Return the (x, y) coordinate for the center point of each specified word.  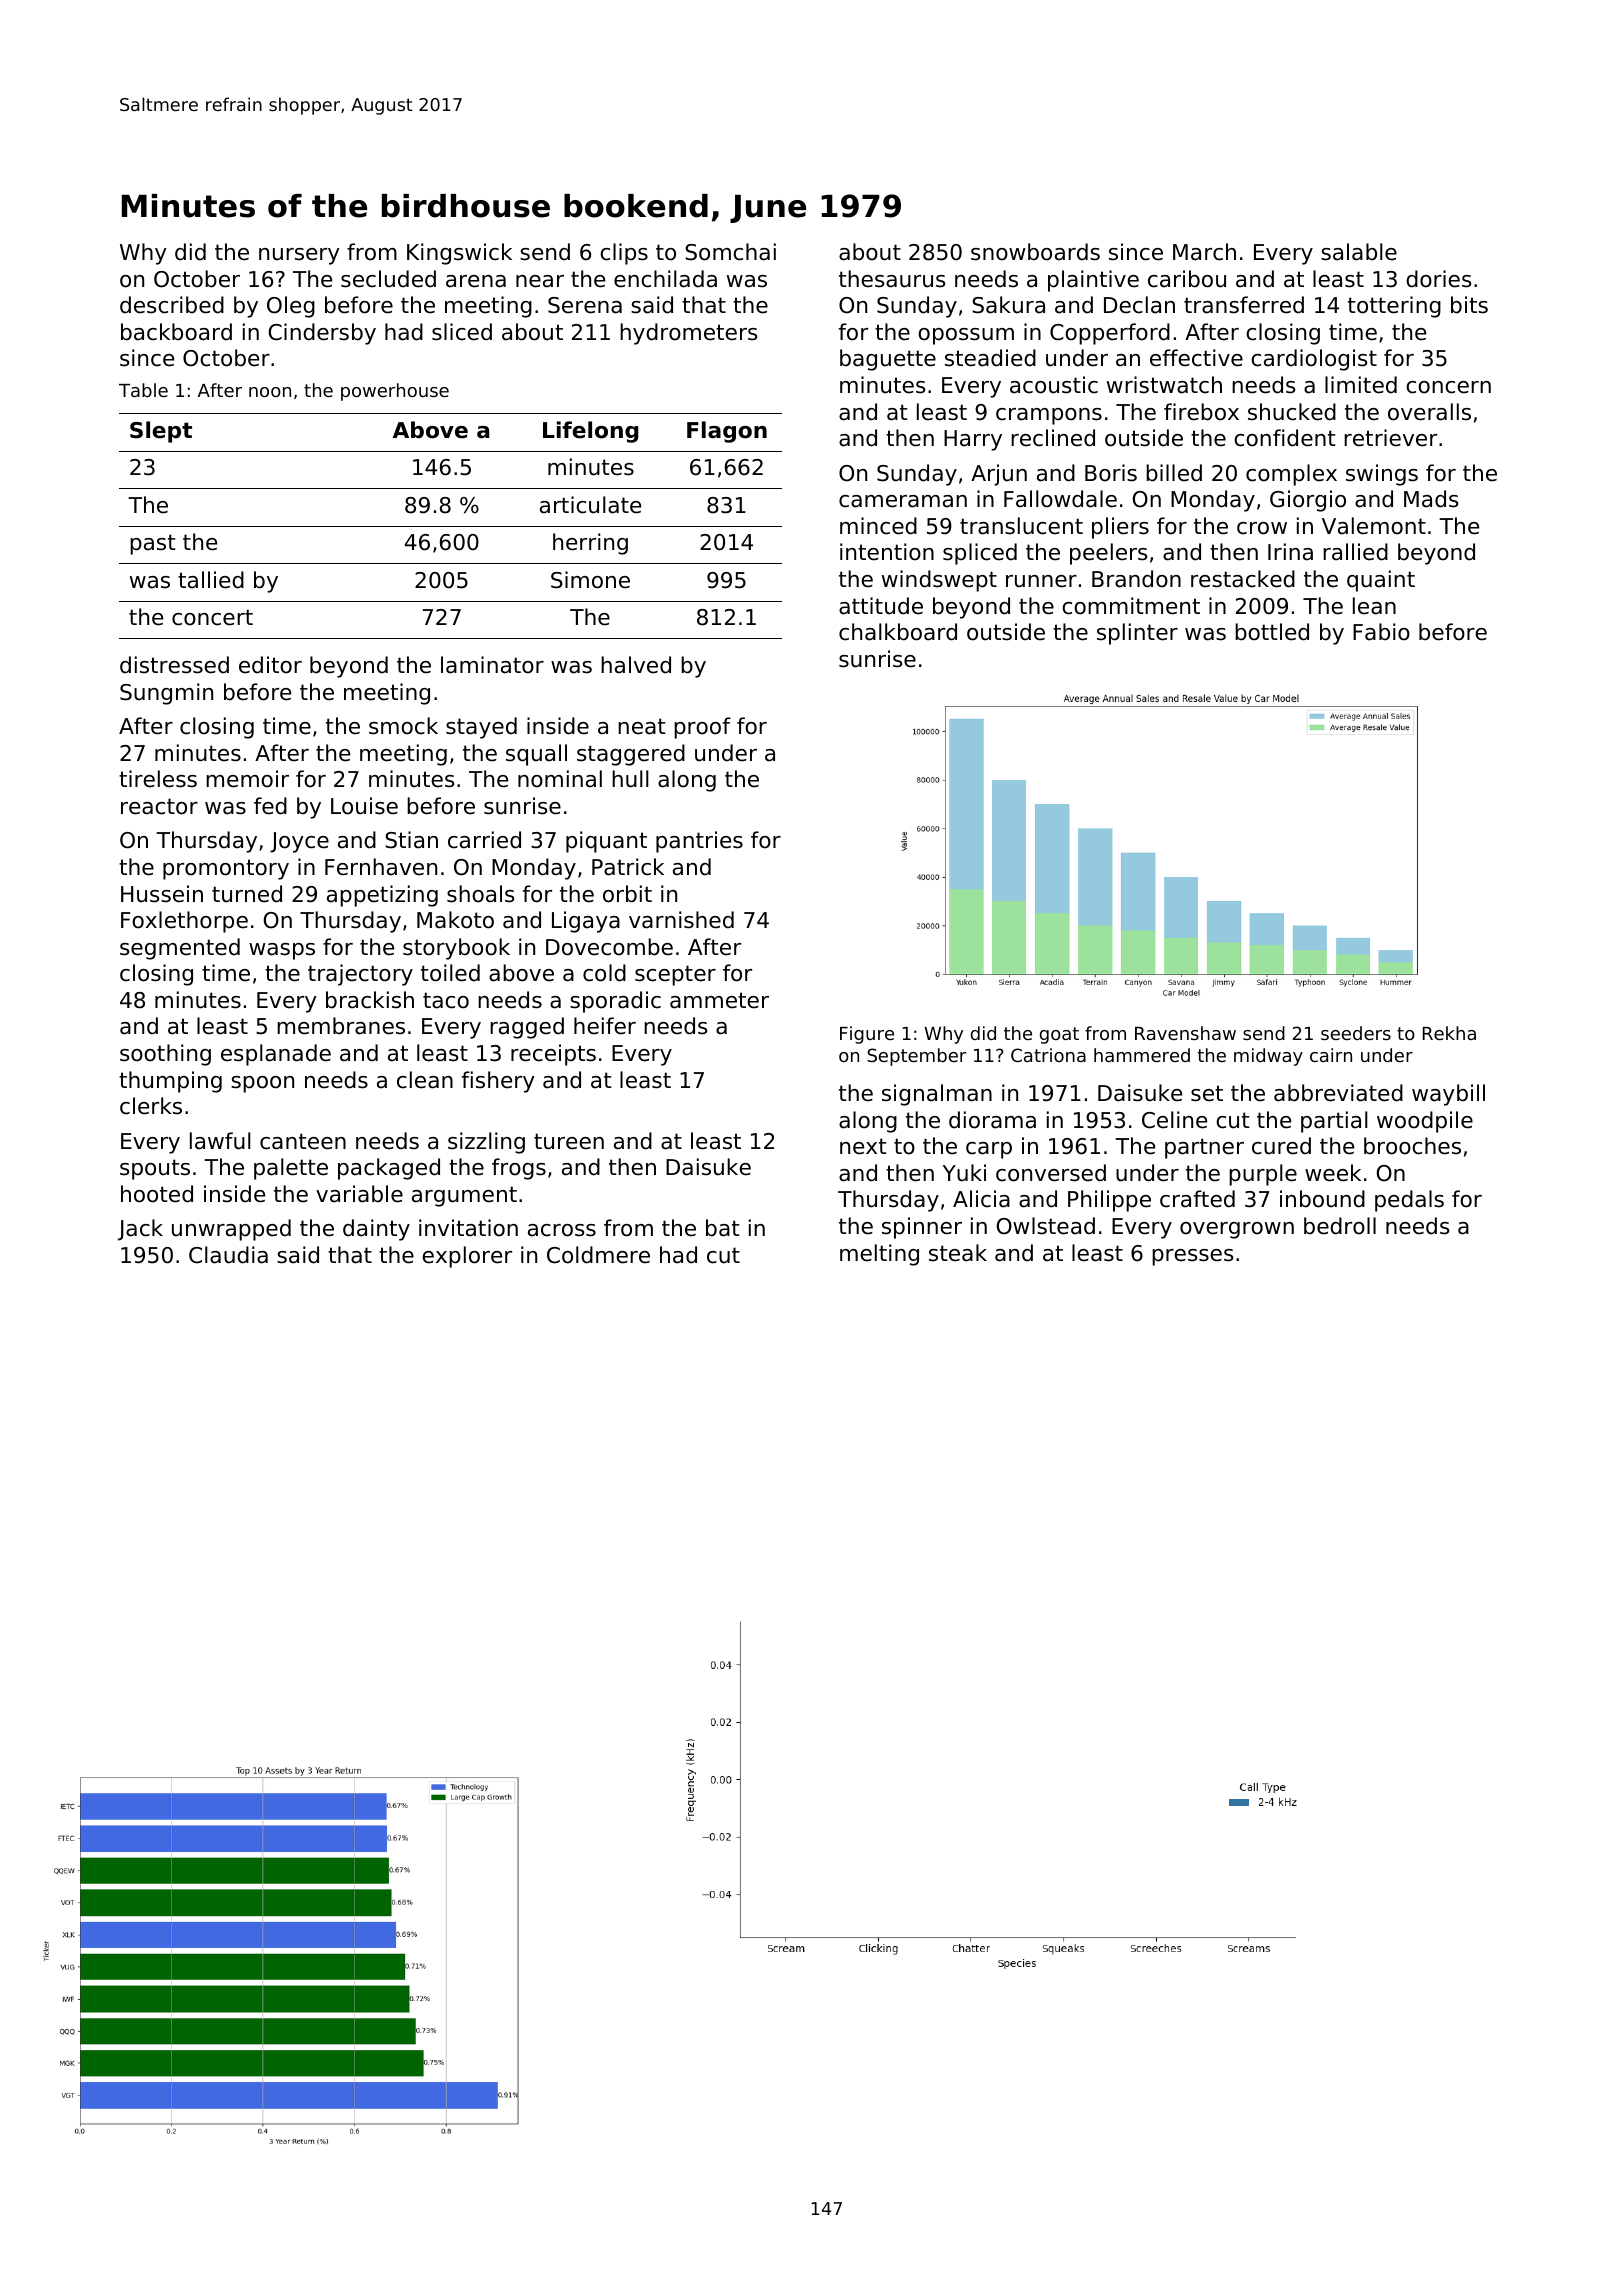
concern (1448, 387)
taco (446, 1000)
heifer (605, 1026)
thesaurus (892, 279)
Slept (161, 432)
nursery (299, 256)
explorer (467, 1257)
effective (1196, 358)
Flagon (727, 432)
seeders (1356, 1033)
